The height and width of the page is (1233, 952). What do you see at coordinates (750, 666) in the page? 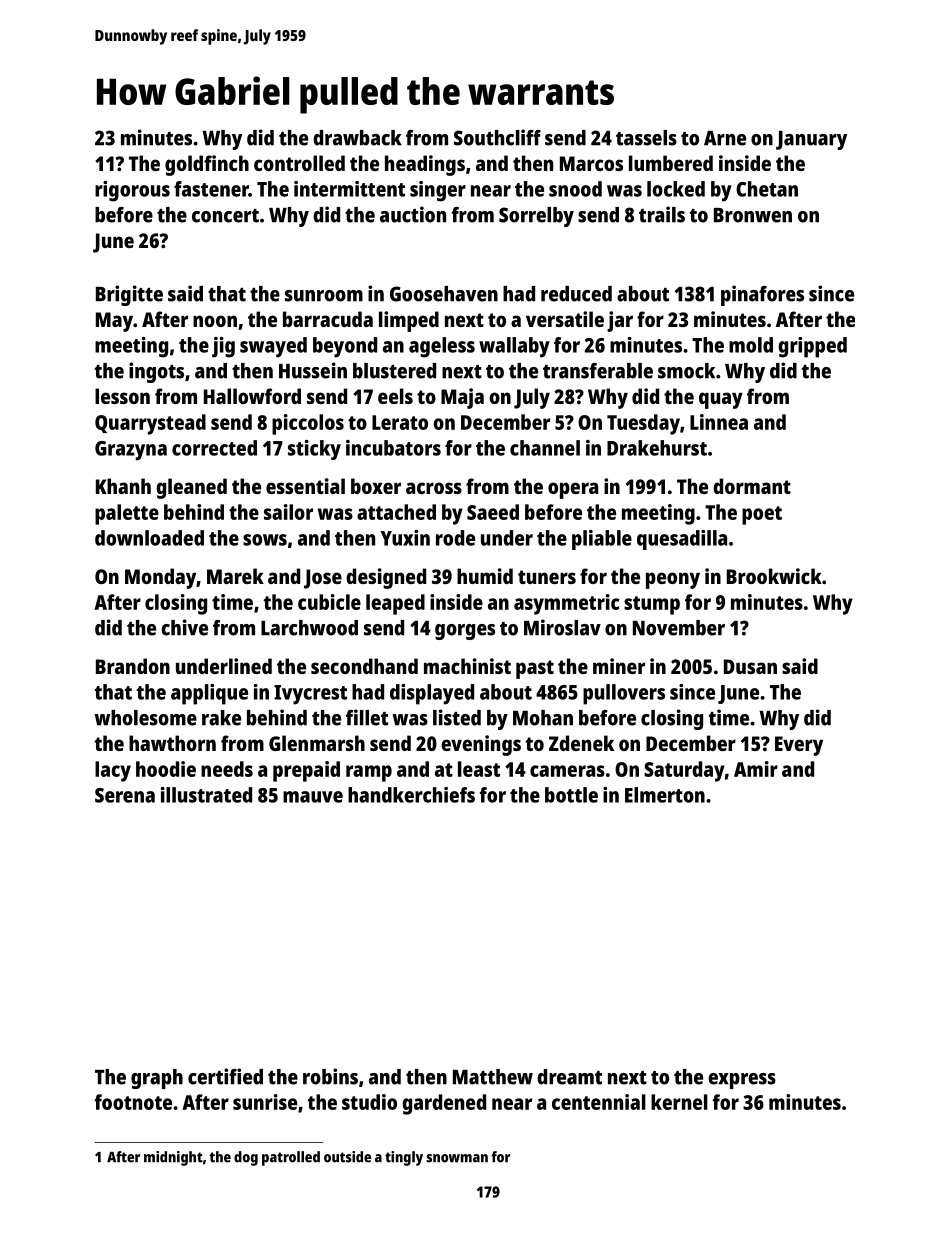
I see `Dusan` at bounding box center [750, 666].
